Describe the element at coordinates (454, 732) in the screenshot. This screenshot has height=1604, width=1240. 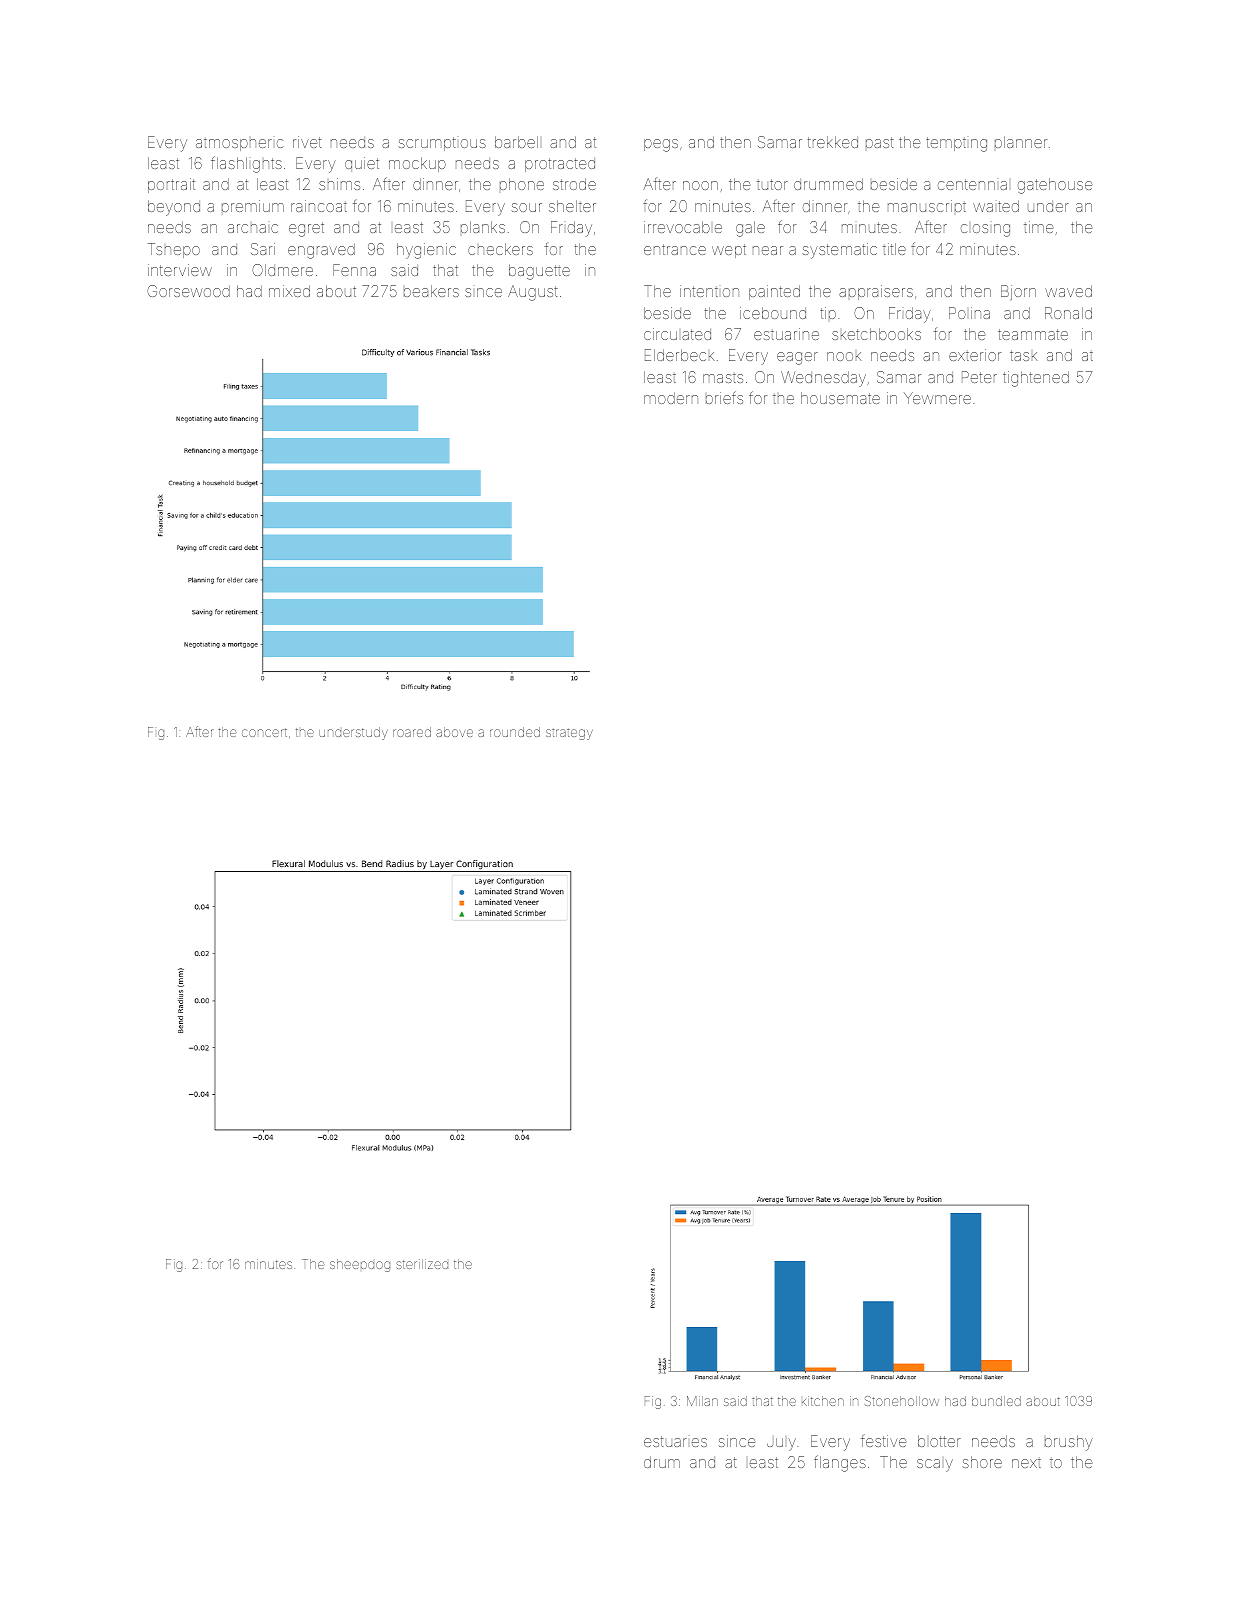
I see `above` at that location.
